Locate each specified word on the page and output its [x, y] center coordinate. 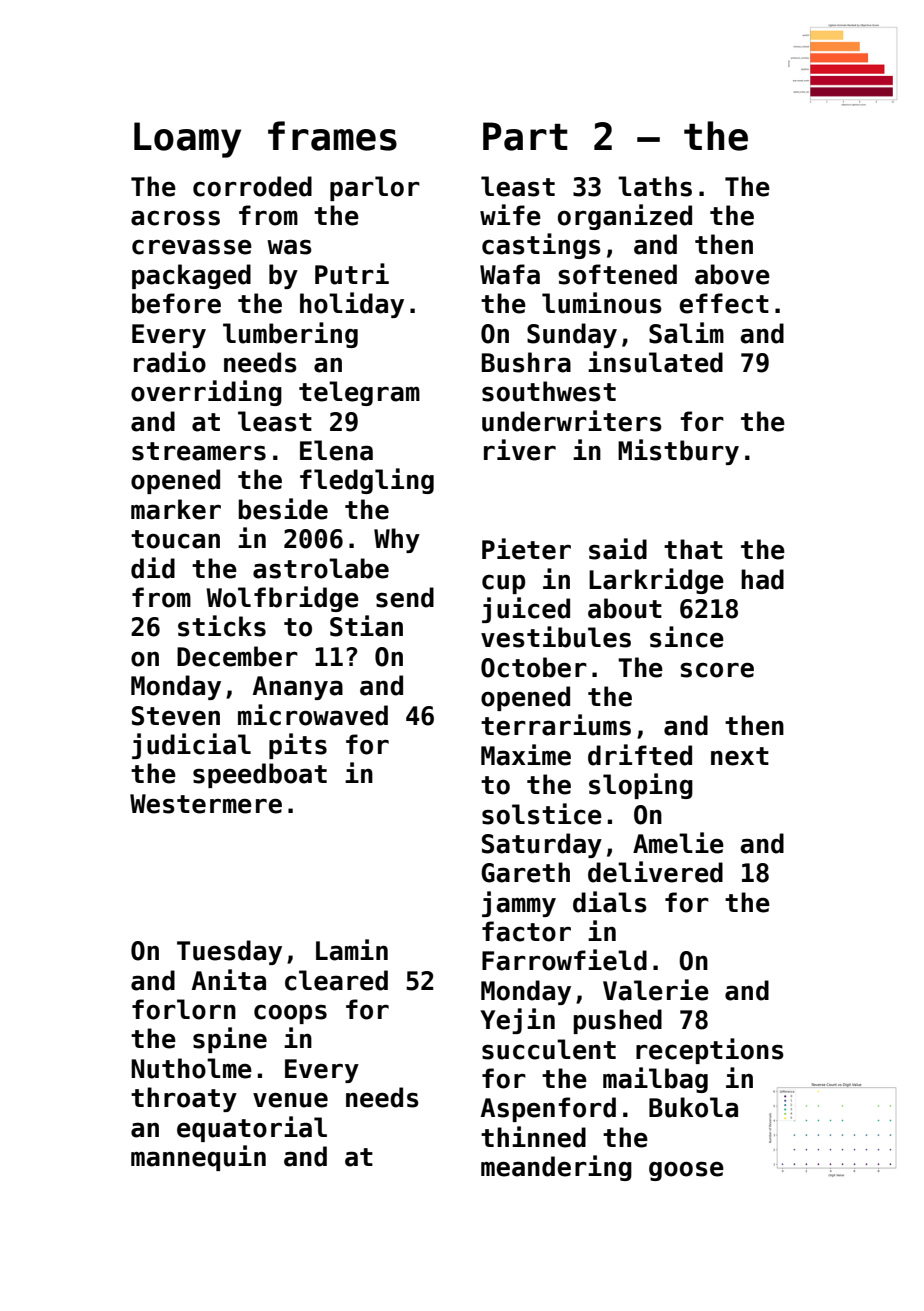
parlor [375, 188]
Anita [229, 980]
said [618, 549]
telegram [359, 393]
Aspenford [548, 1109]
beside [283, 509]
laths [655, 186]
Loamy [187, 140]
